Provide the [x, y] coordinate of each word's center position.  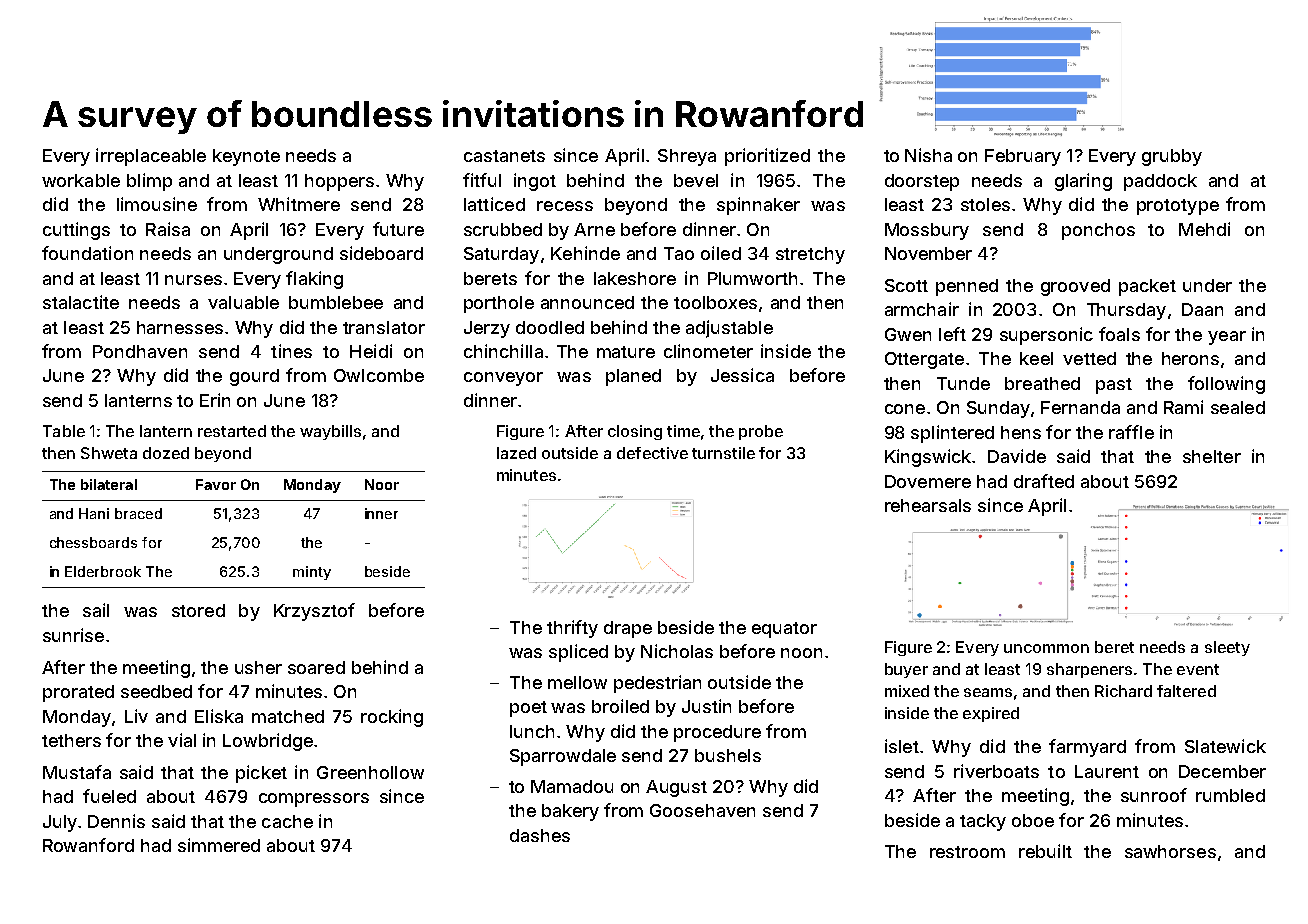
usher [258, 667]
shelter [1212, 456]
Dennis [116, 821]
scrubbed [503, 229]
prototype [1178, 207]
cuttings [76, 231]
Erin [215, 400]
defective [652, 453]
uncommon [1046, 648]
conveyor [503, 379]
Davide [1017, 456]
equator [784, 630]
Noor [382, 484]
